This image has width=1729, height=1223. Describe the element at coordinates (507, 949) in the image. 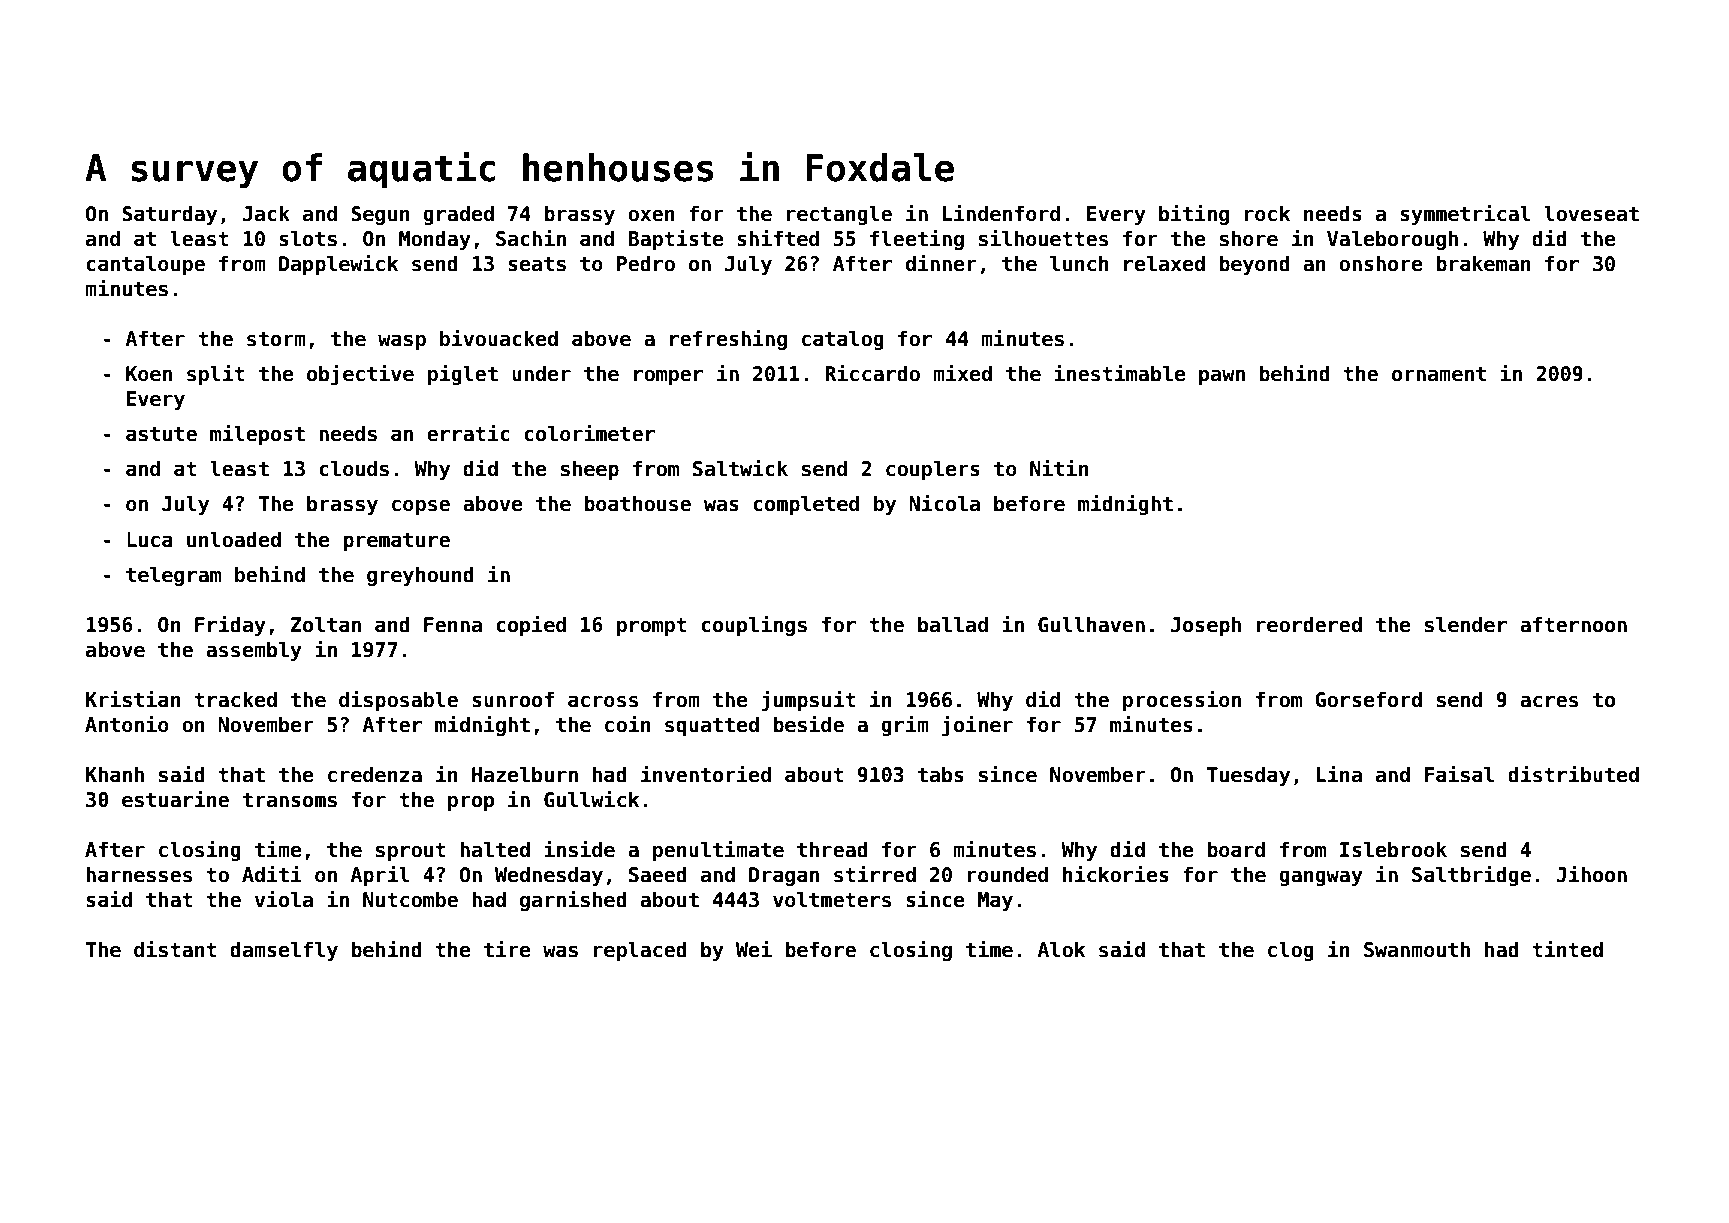

I see `tire` at that location.
